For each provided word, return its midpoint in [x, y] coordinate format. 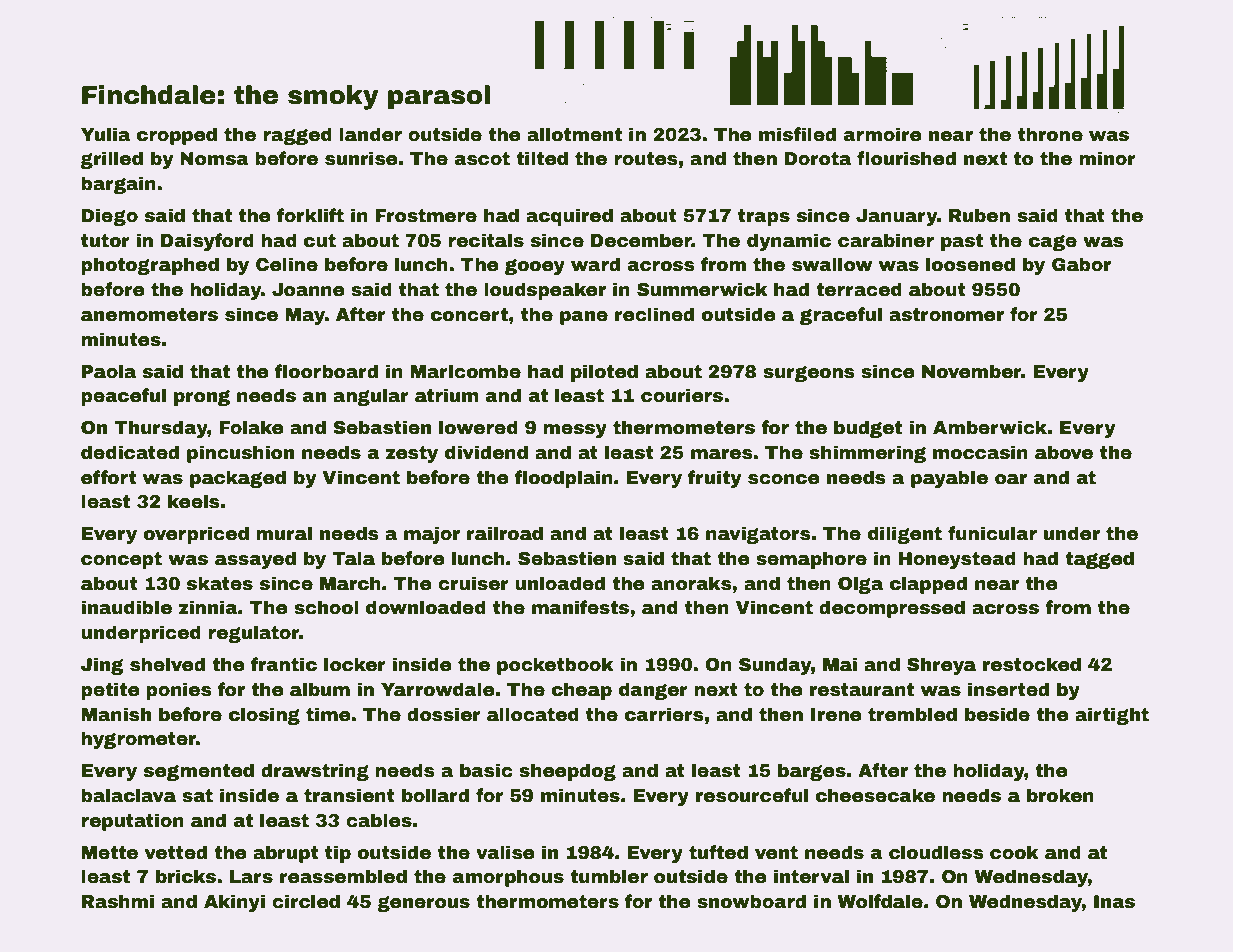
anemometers [149, 315]
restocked [1032, 664]
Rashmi [118, 901]
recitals [486, 240]
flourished [906, 158]
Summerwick [702, 289]
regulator [253, 634]
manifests [580, 607]
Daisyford [207, 242]
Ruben [979, 215]
